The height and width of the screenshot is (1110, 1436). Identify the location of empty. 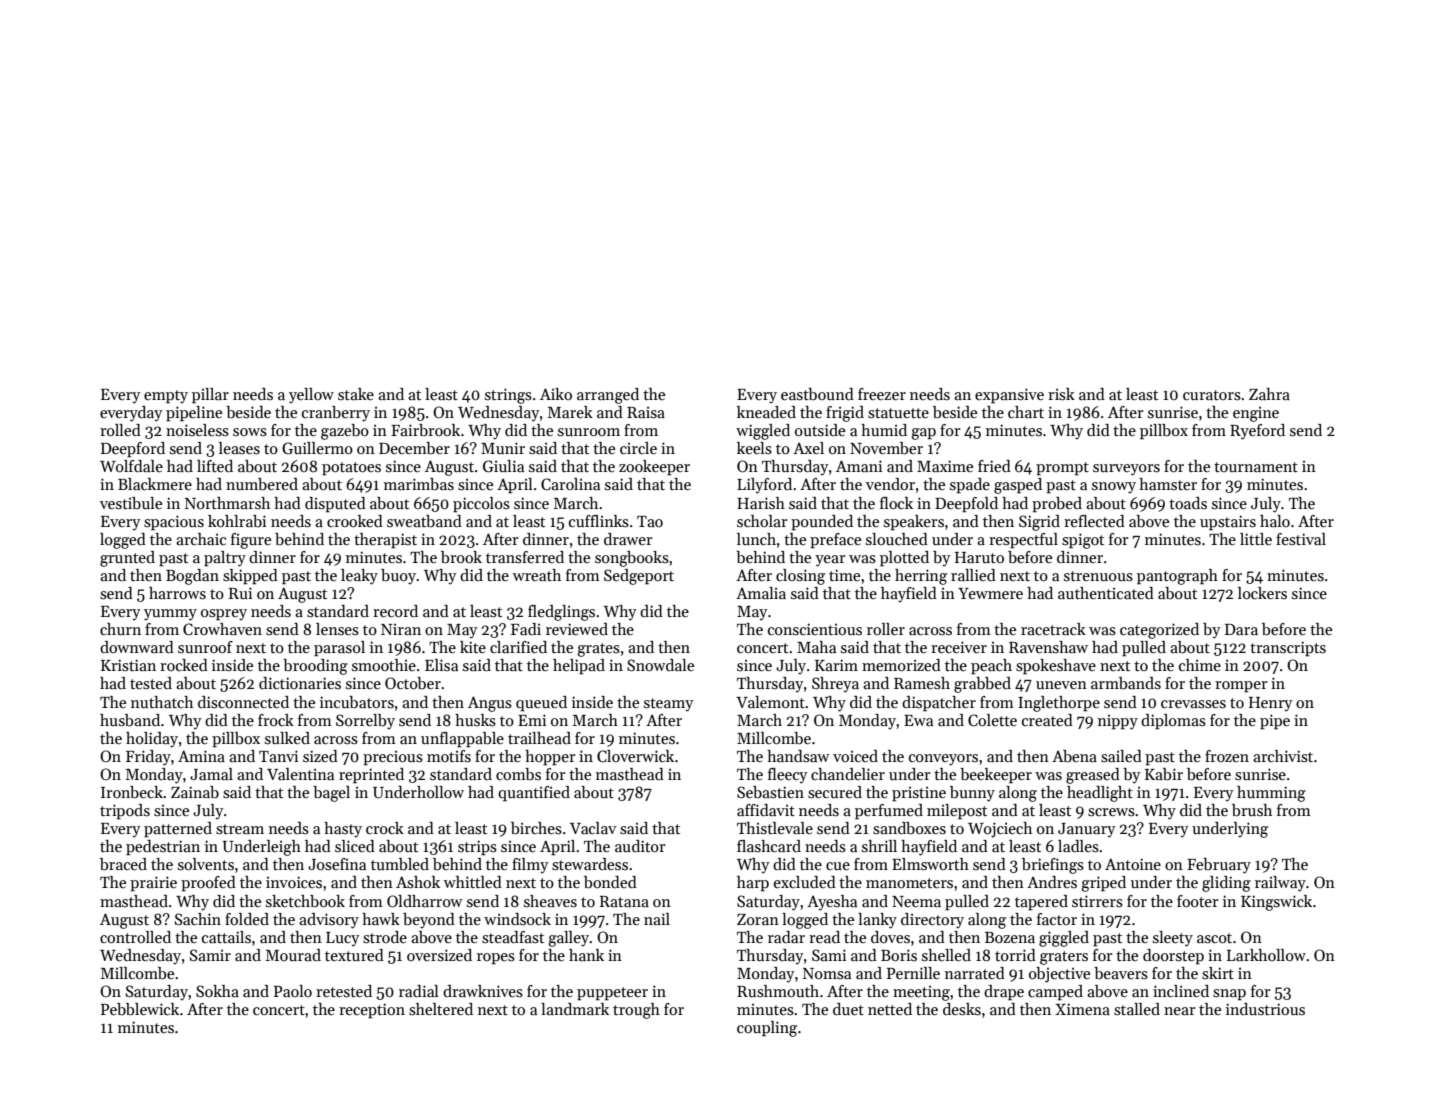
(166, 397).
